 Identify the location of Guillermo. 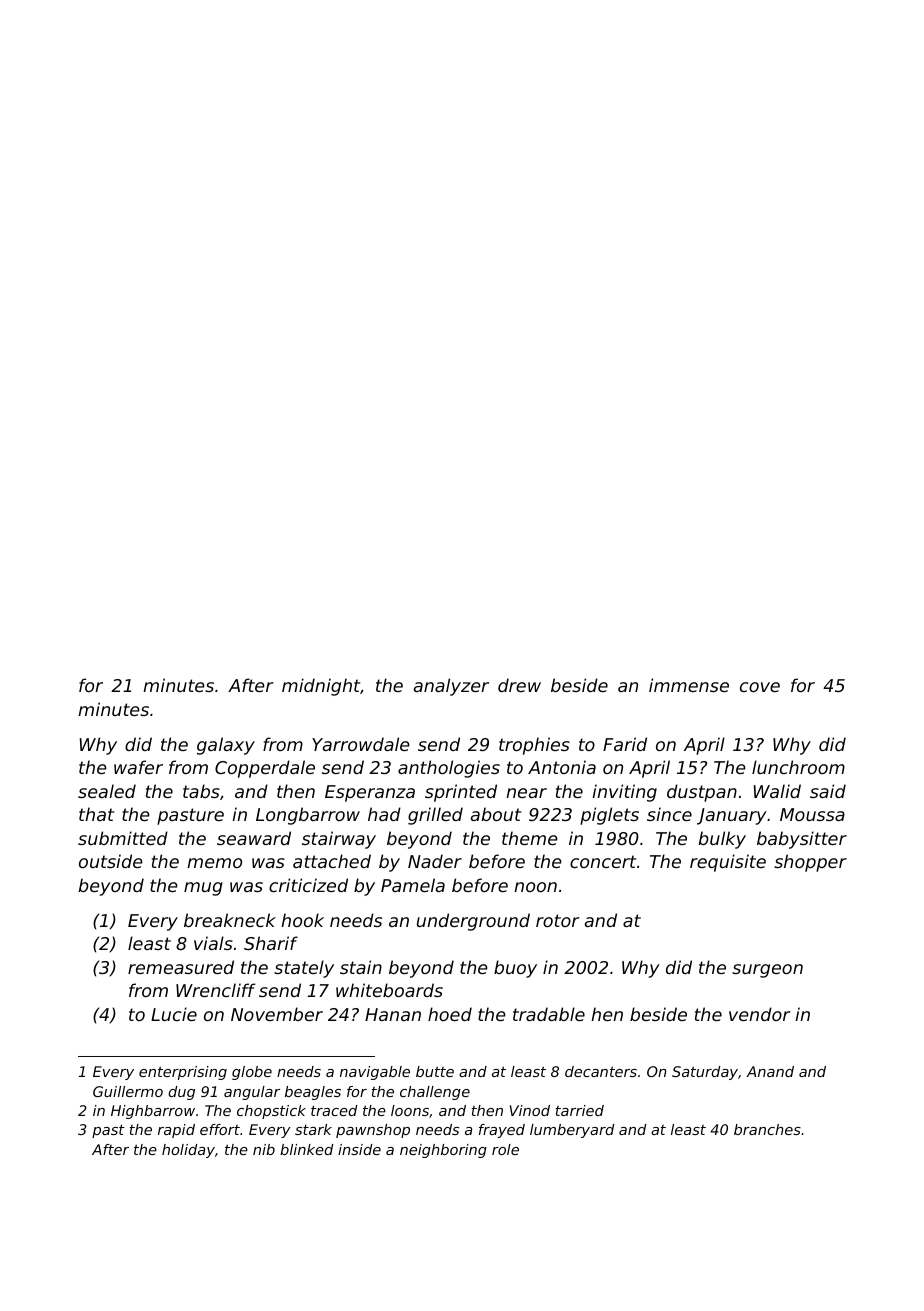
(128, 1091).
